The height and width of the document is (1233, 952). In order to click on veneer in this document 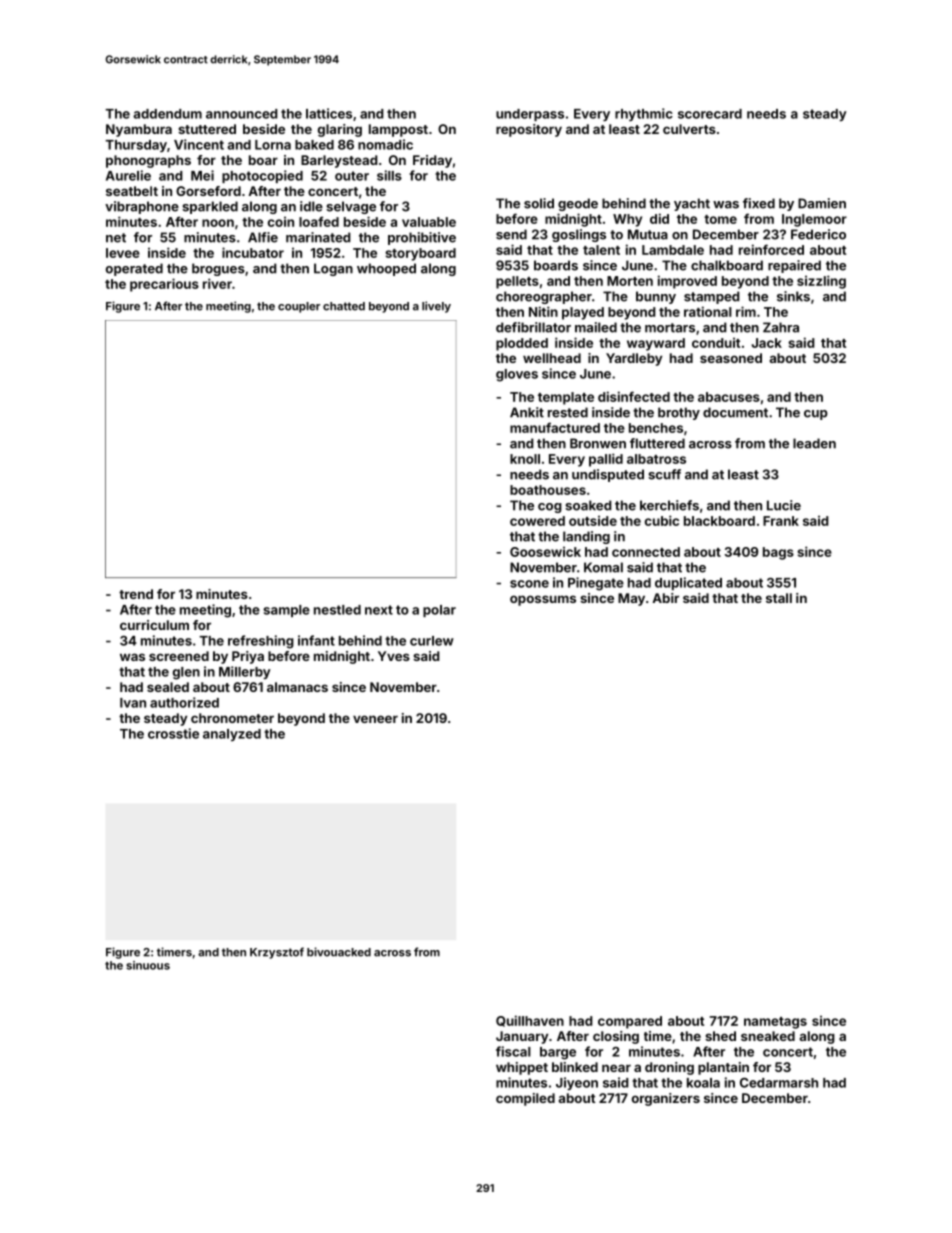, I will do `click(375, 719)`.
